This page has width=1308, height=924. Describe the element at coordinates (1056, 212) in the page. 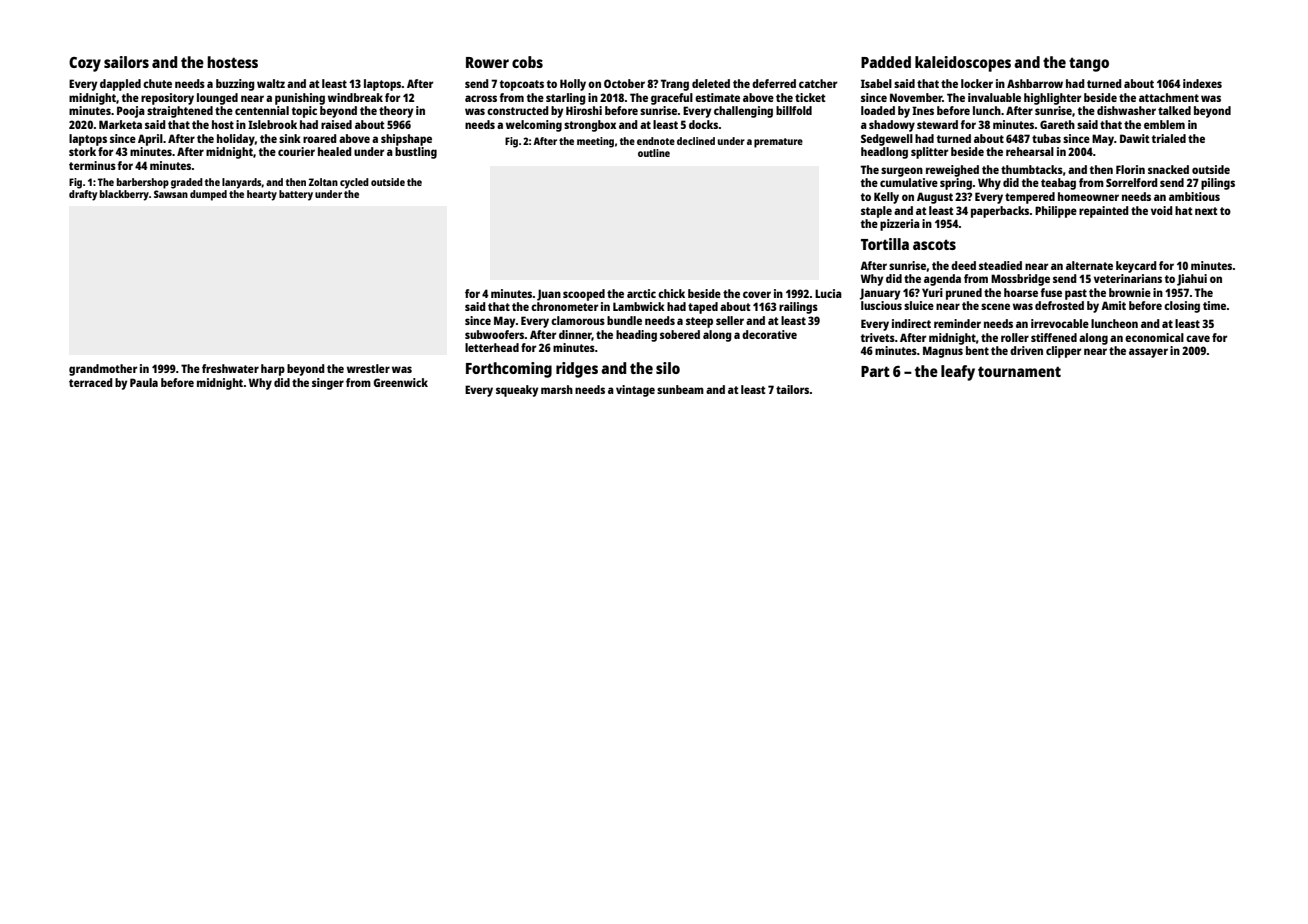

I see `Philippe` at that location.
